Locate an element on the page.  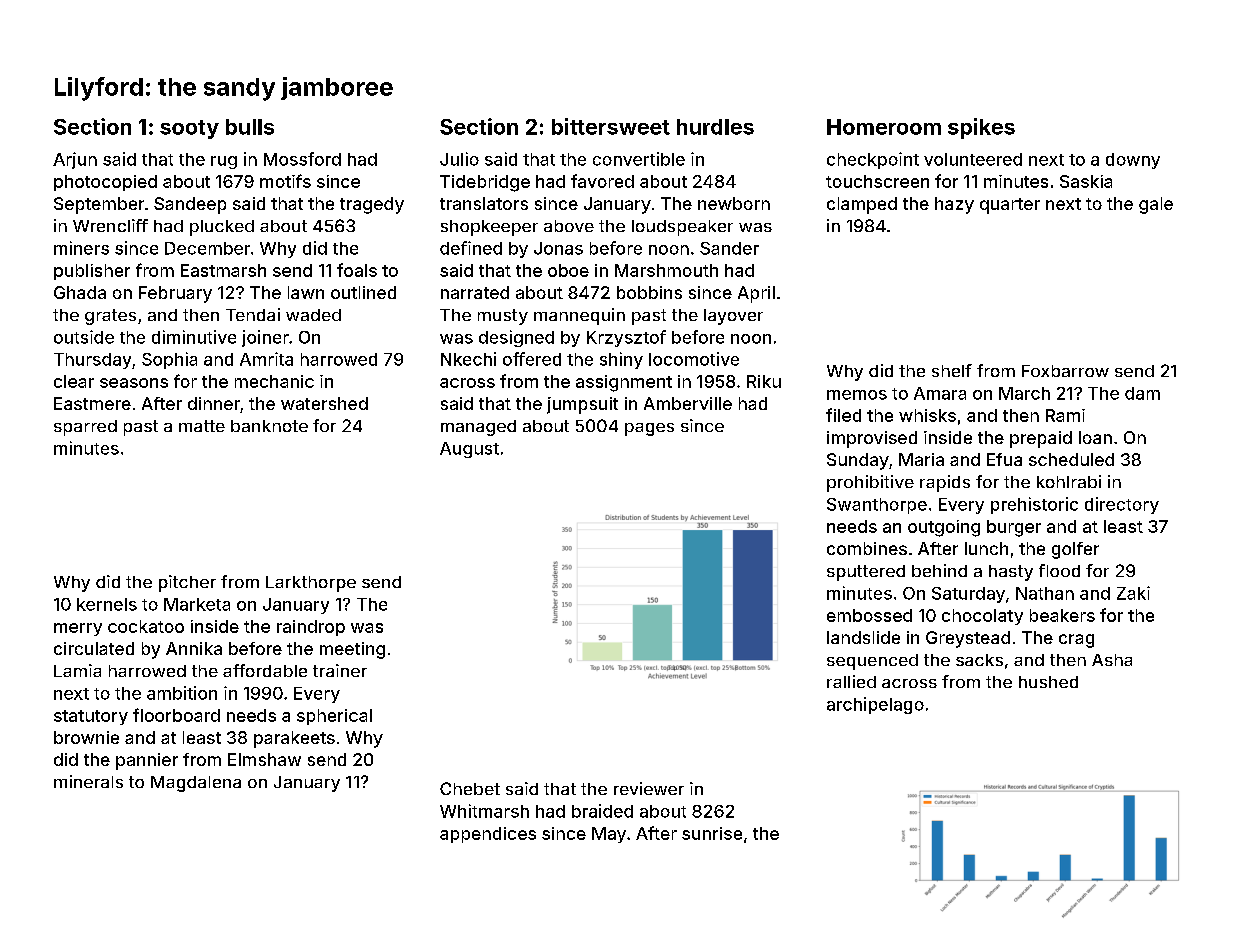
Arjun is located at coordinates (75, 160).
